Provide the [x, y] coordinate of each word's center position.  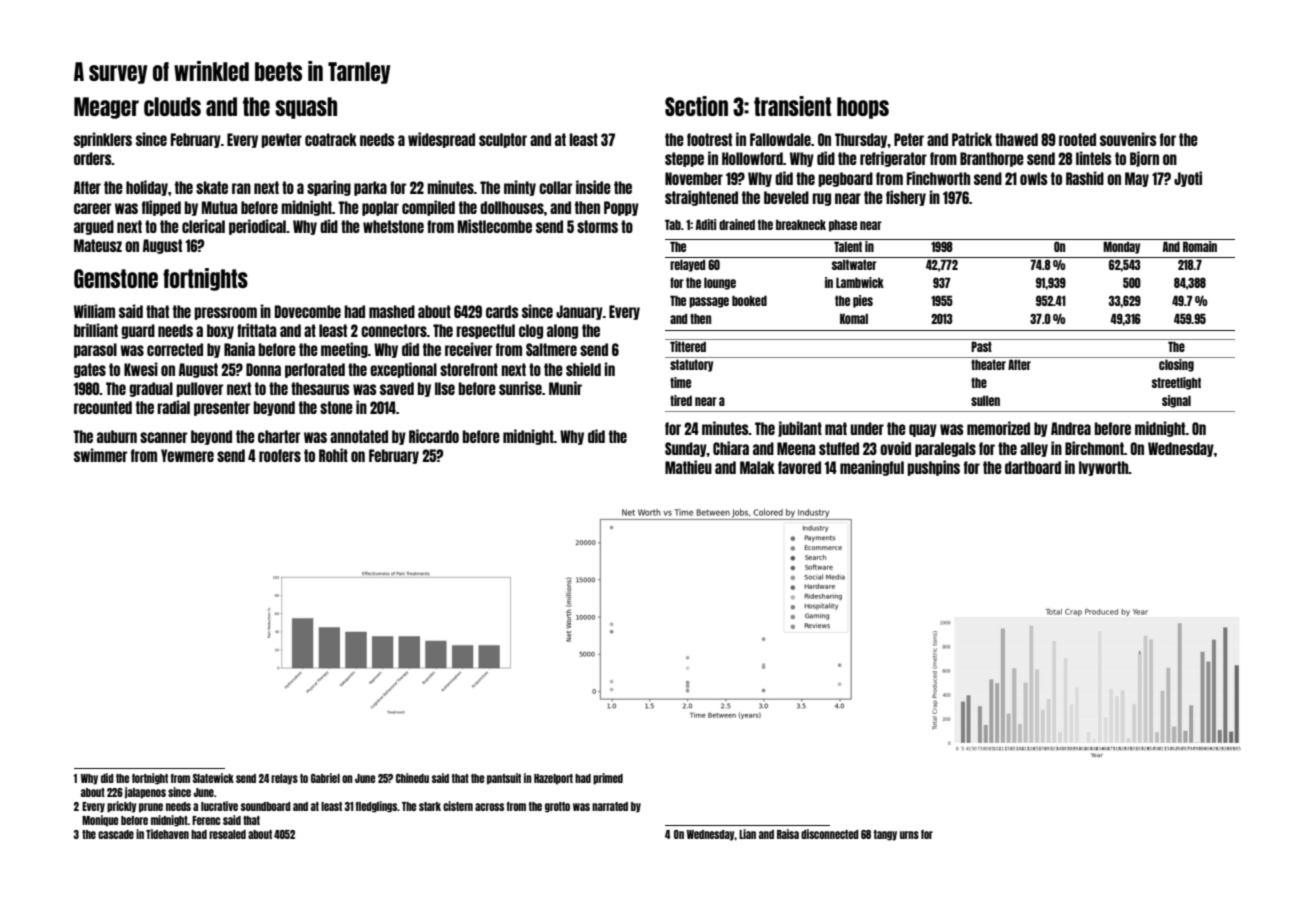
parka [370, 188]
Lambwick [860, 282]
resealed [227, 834]
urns [909, 835]
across [489, 807]
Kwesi [141, 369]
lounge [720, 283]
